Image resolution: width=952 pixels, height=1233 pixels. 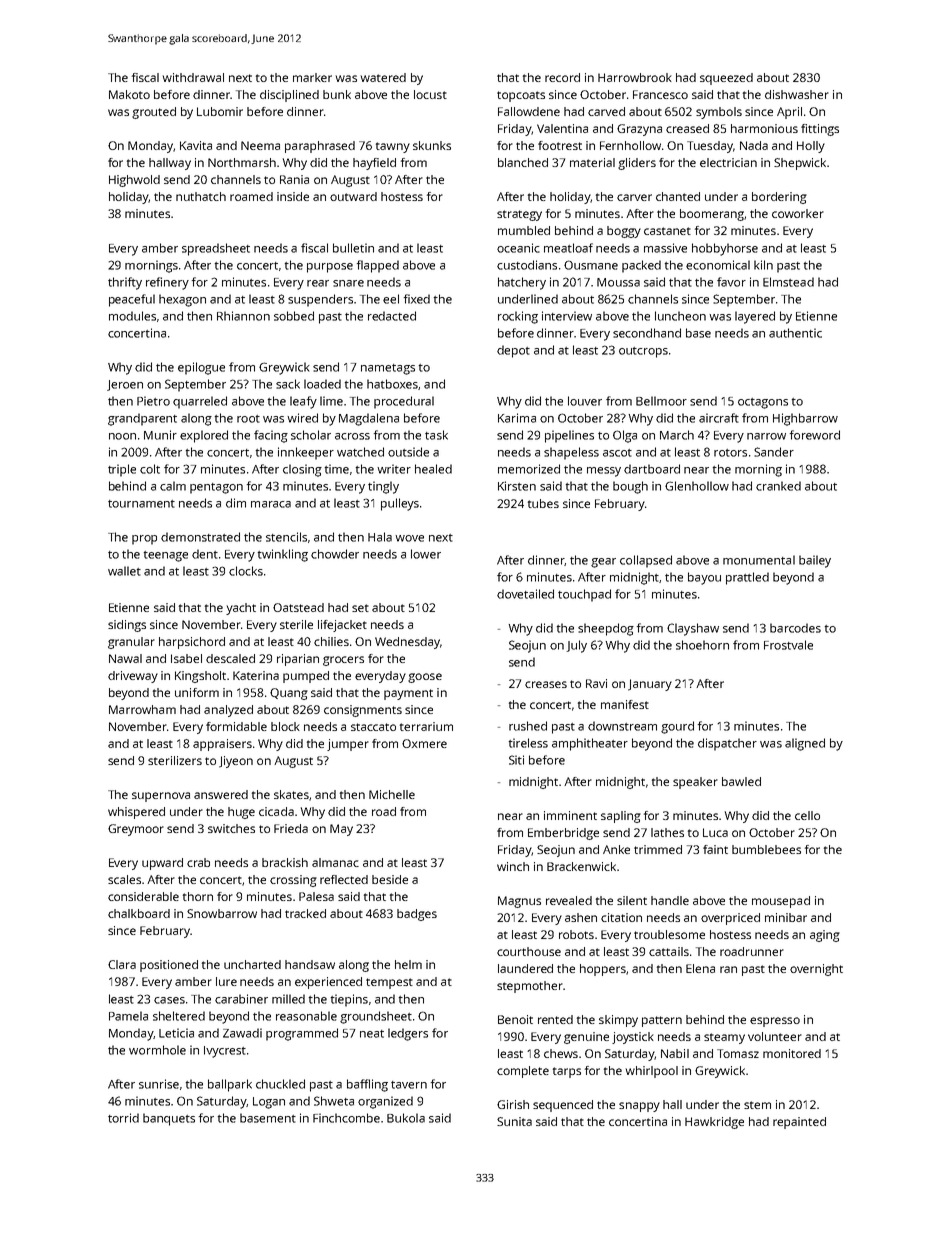 What do you see at coordinates (727, 744) in the screenshot?
I see `dispatcher` at bounding box center [727, 744].
